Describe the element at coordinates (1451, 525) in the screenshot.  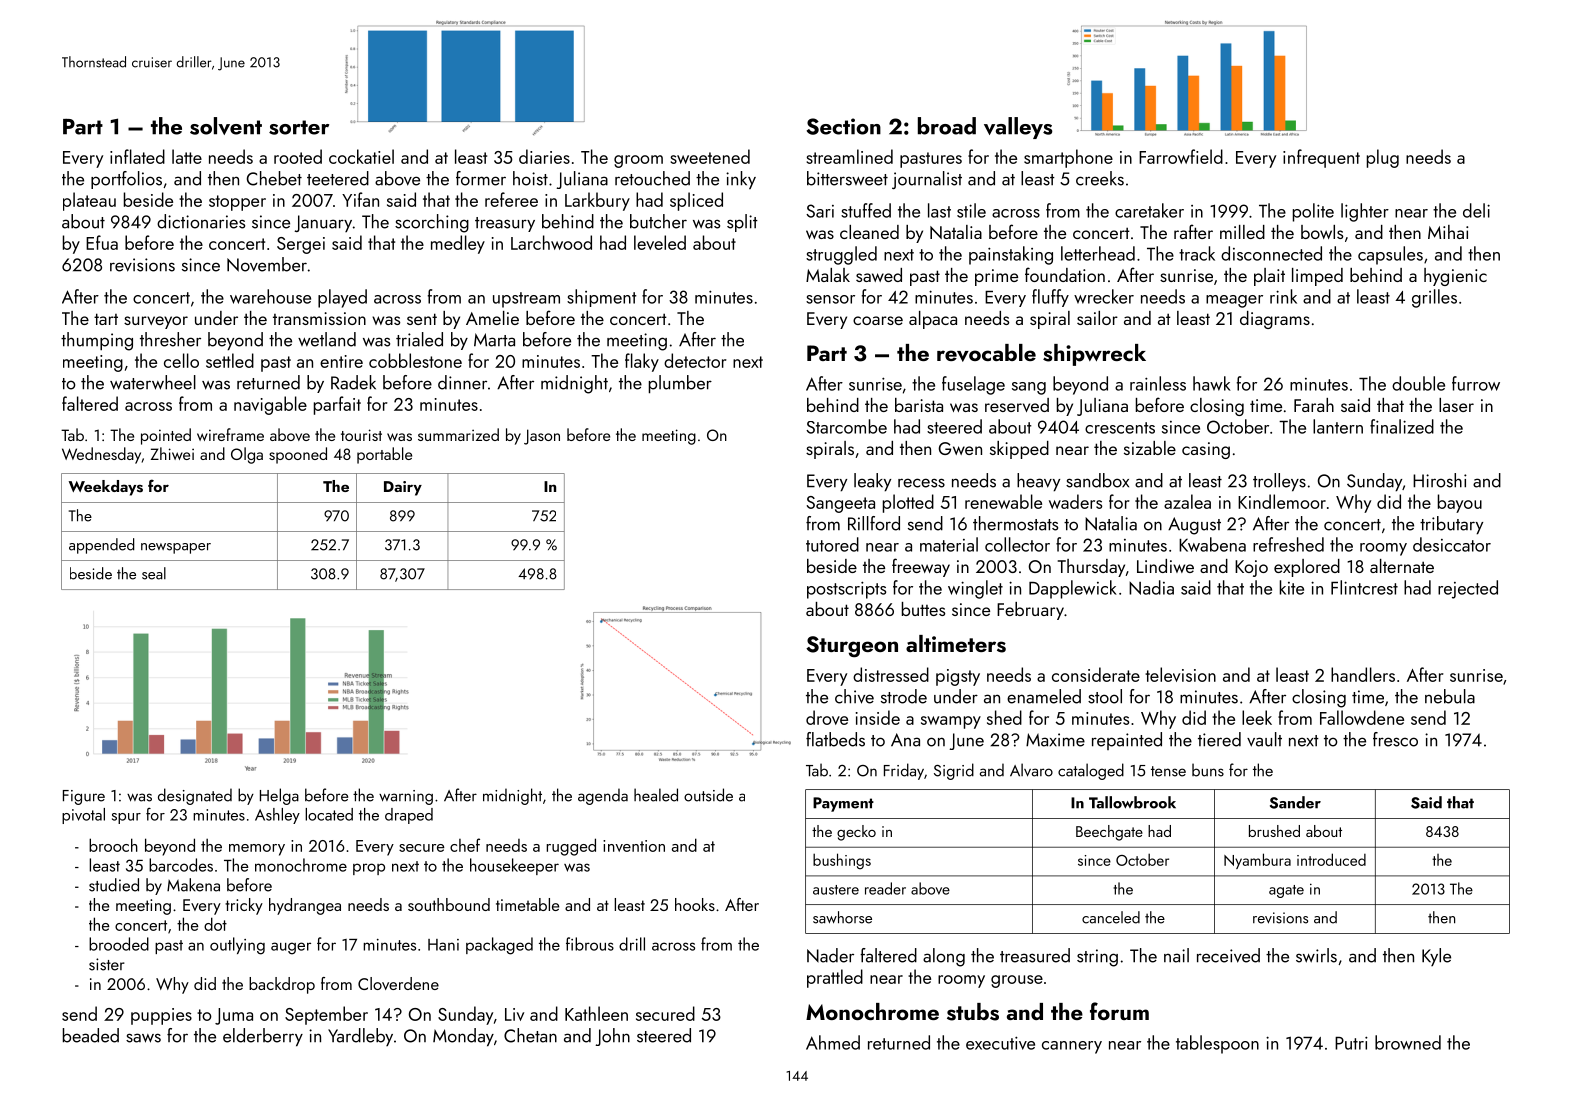
I see `tributary` at that location.
